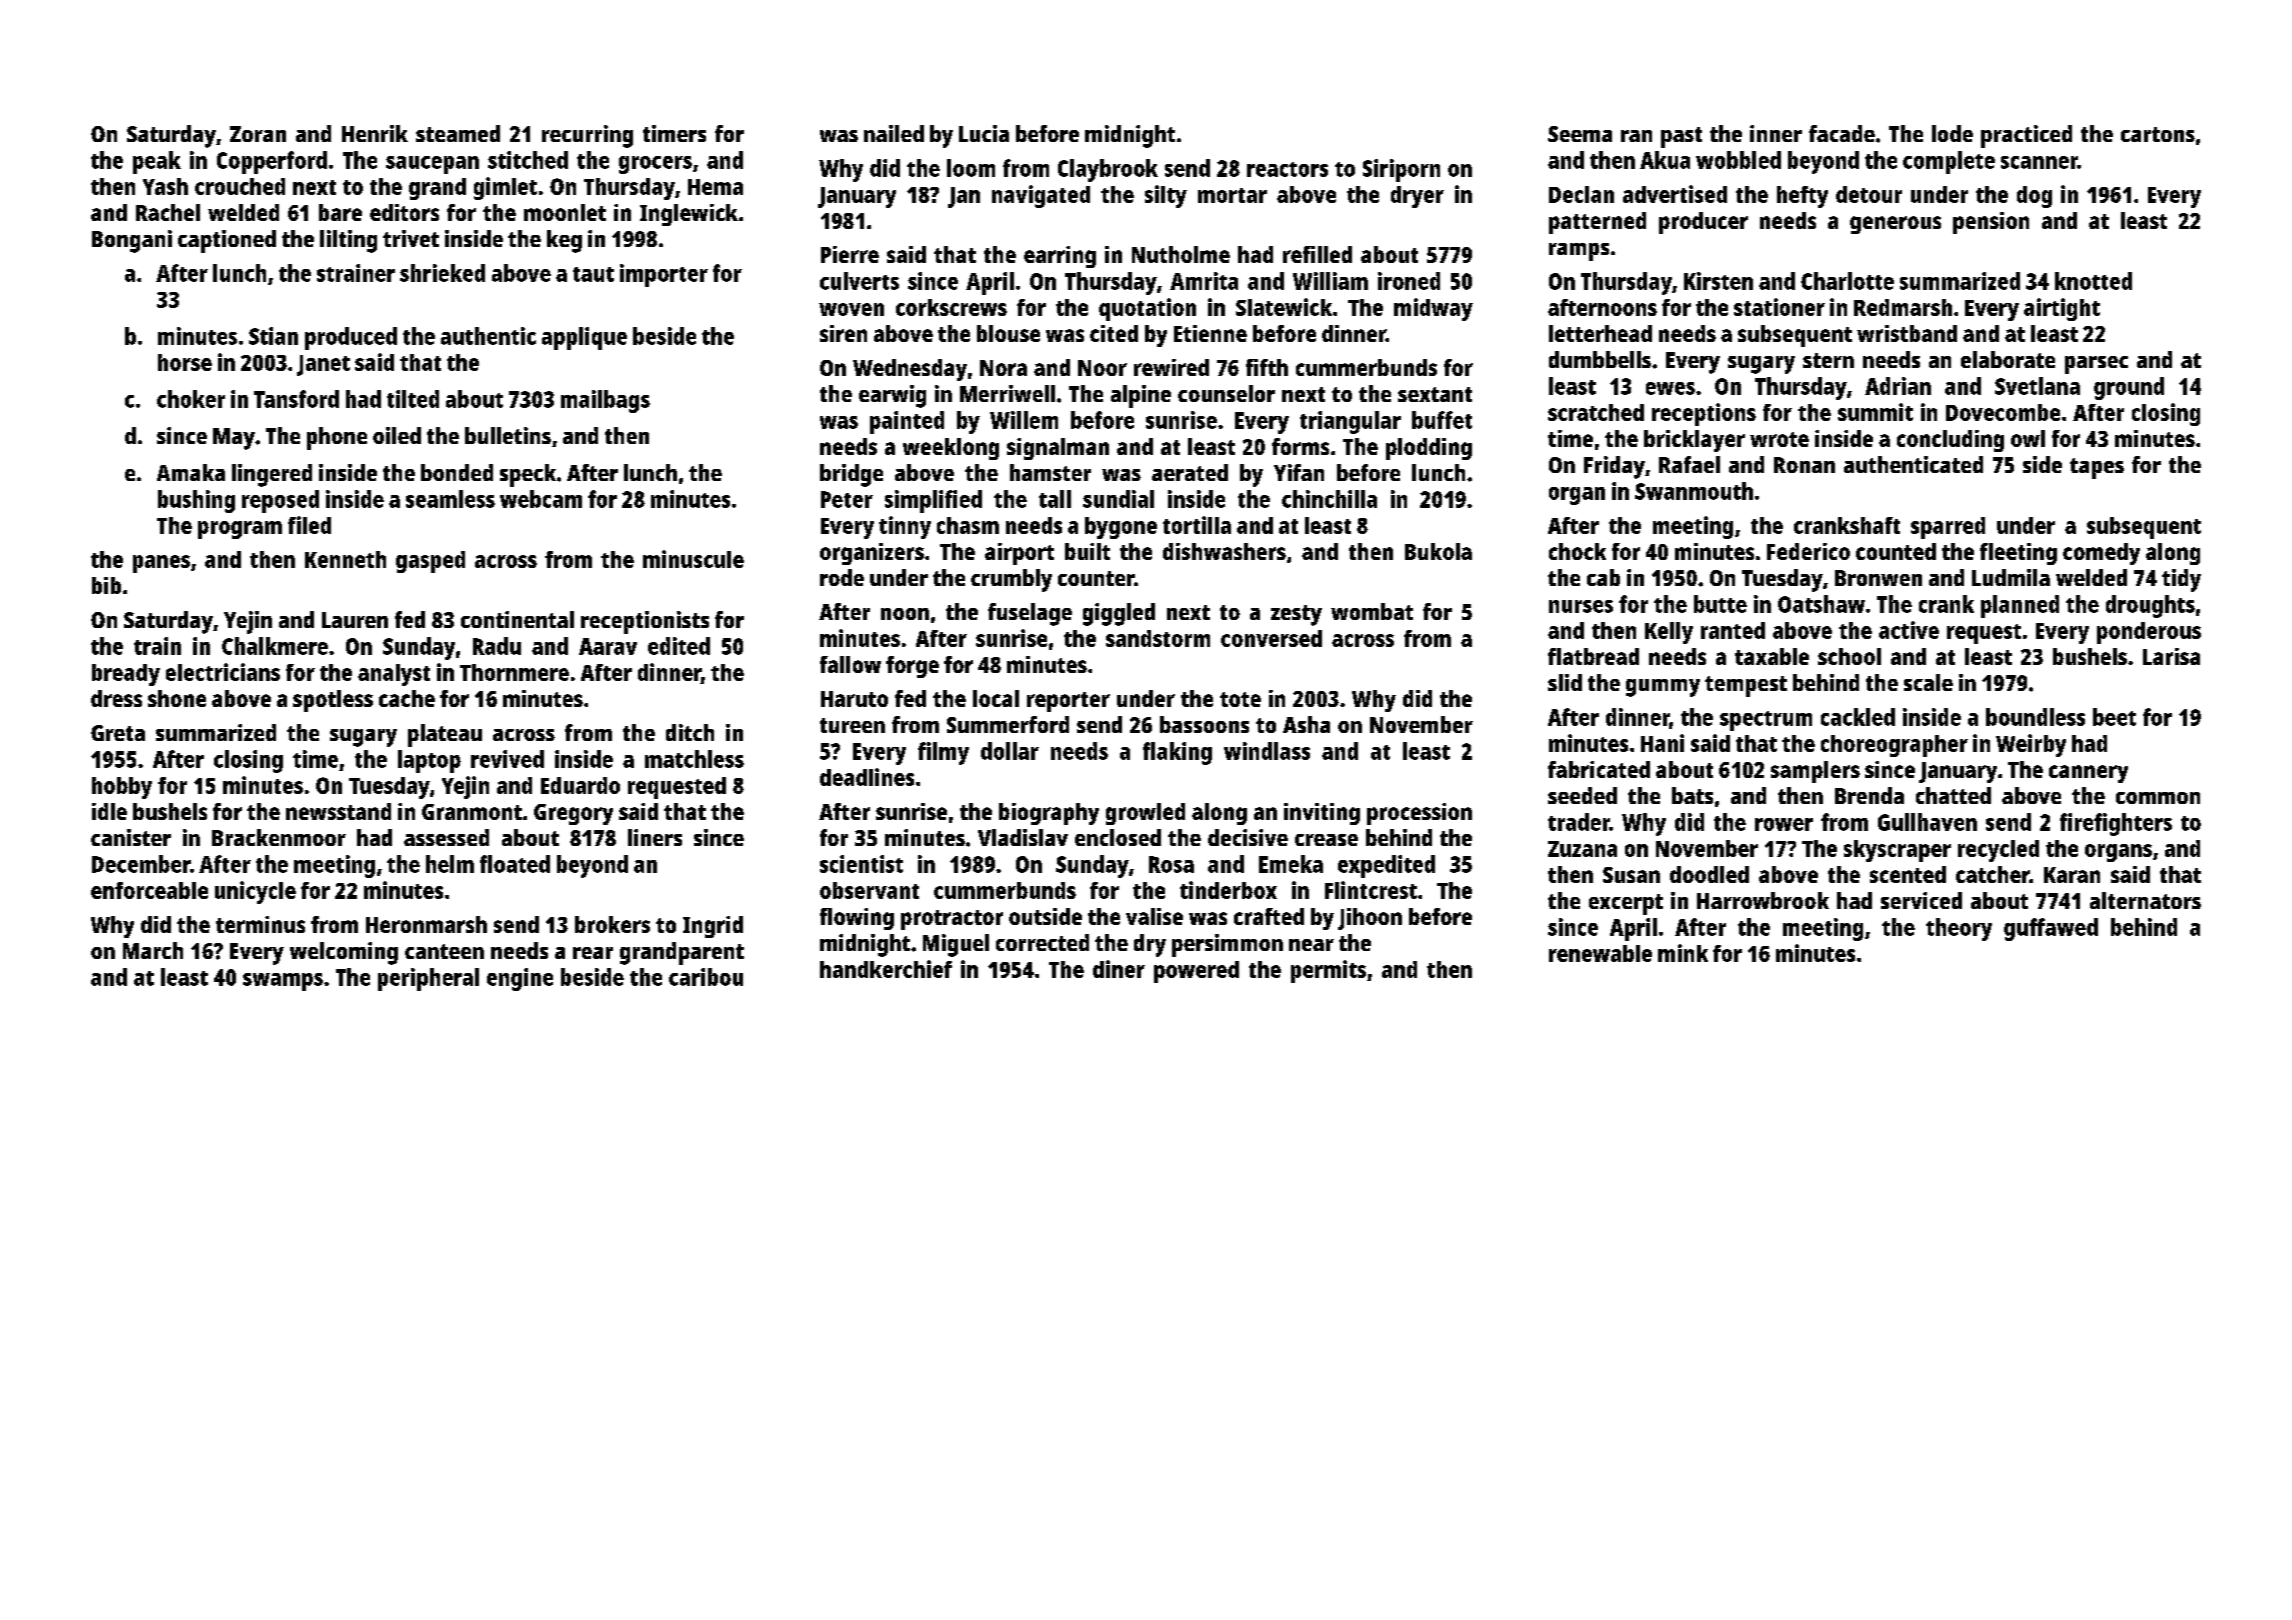 The height and width of the image is (1620, 2292). Describe the element at coordinates (153, 950) in the image. I see `March` at that location.
